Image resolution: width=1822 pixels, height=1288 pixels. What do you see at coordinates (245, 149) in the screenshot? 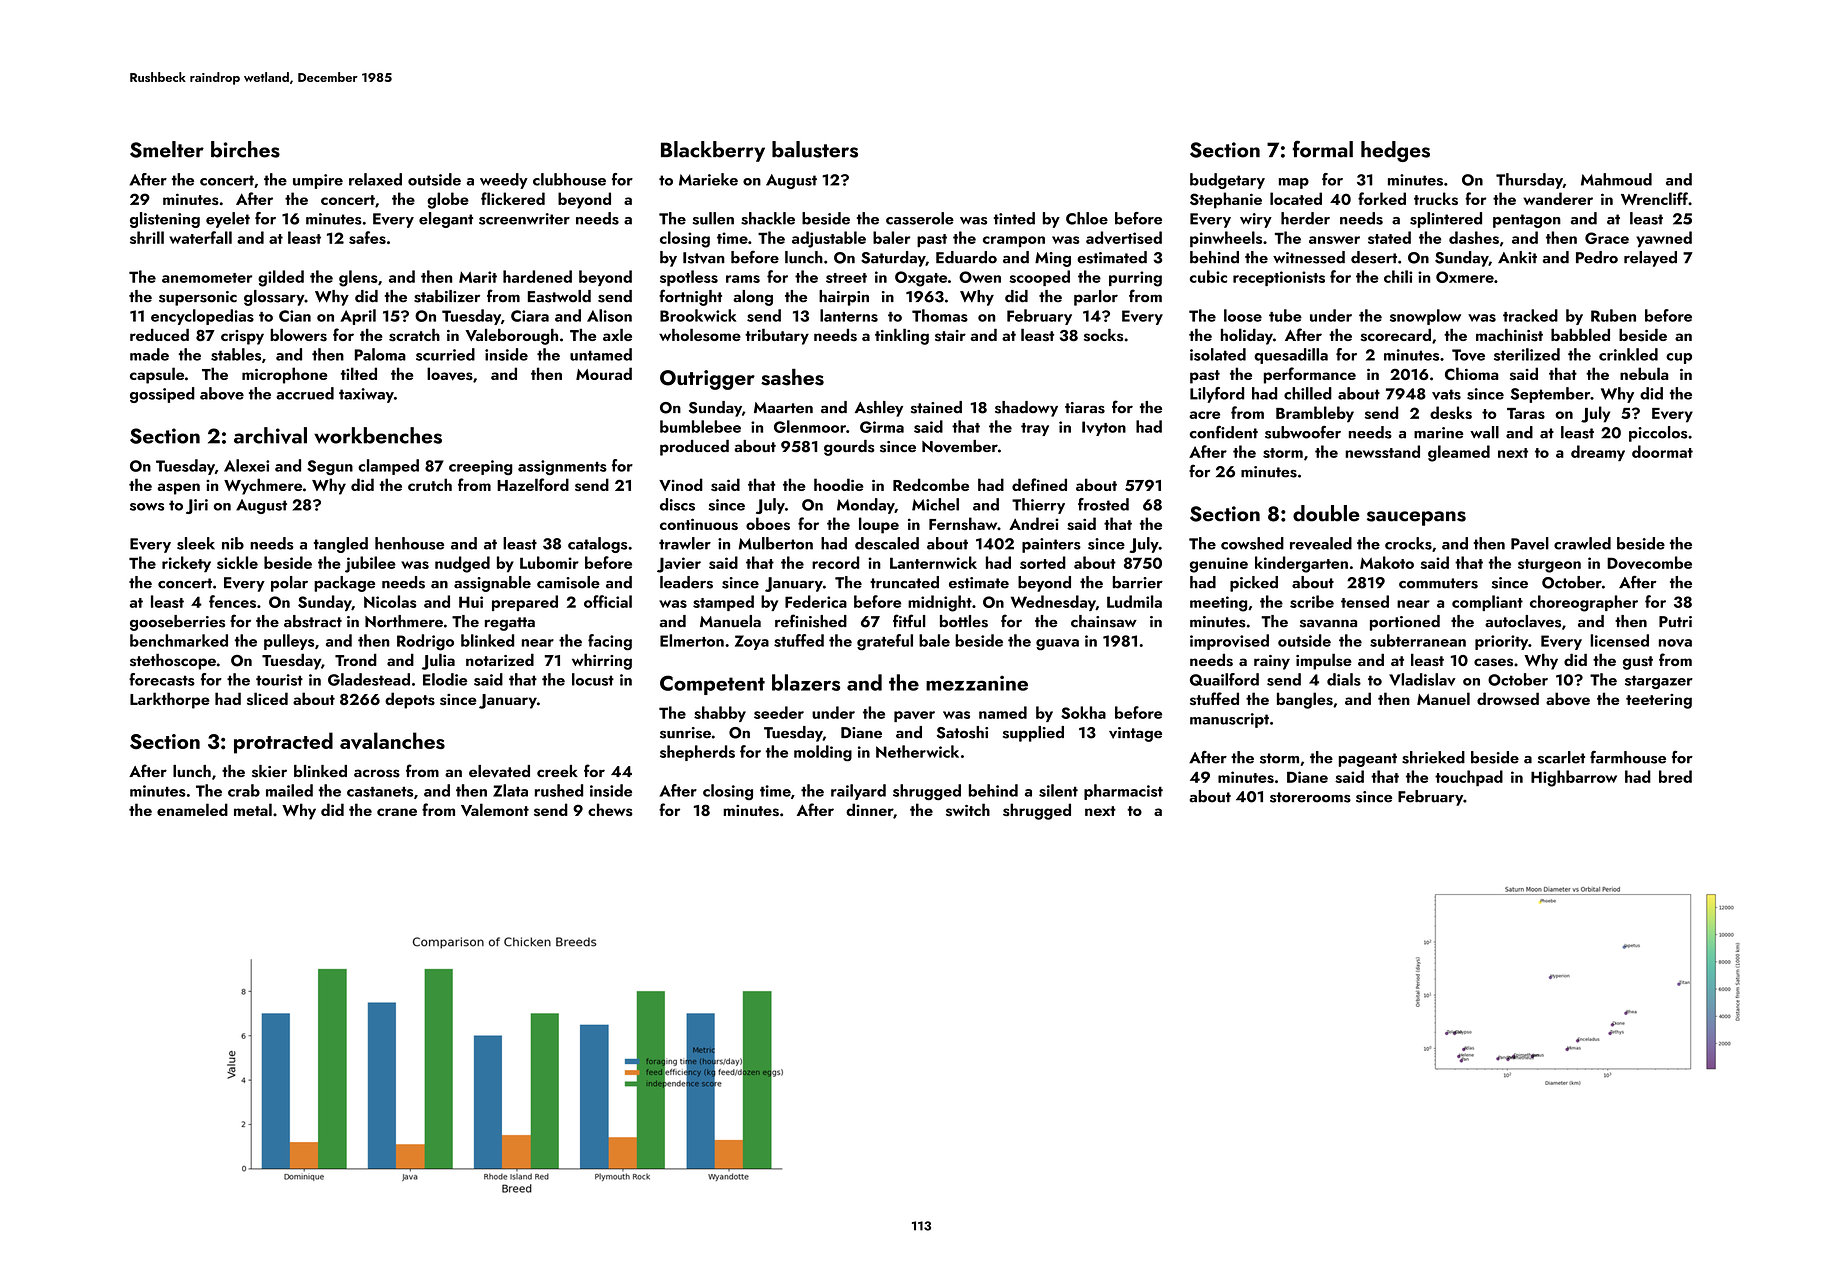
I see `birches` at bounding box center [245, 149].
